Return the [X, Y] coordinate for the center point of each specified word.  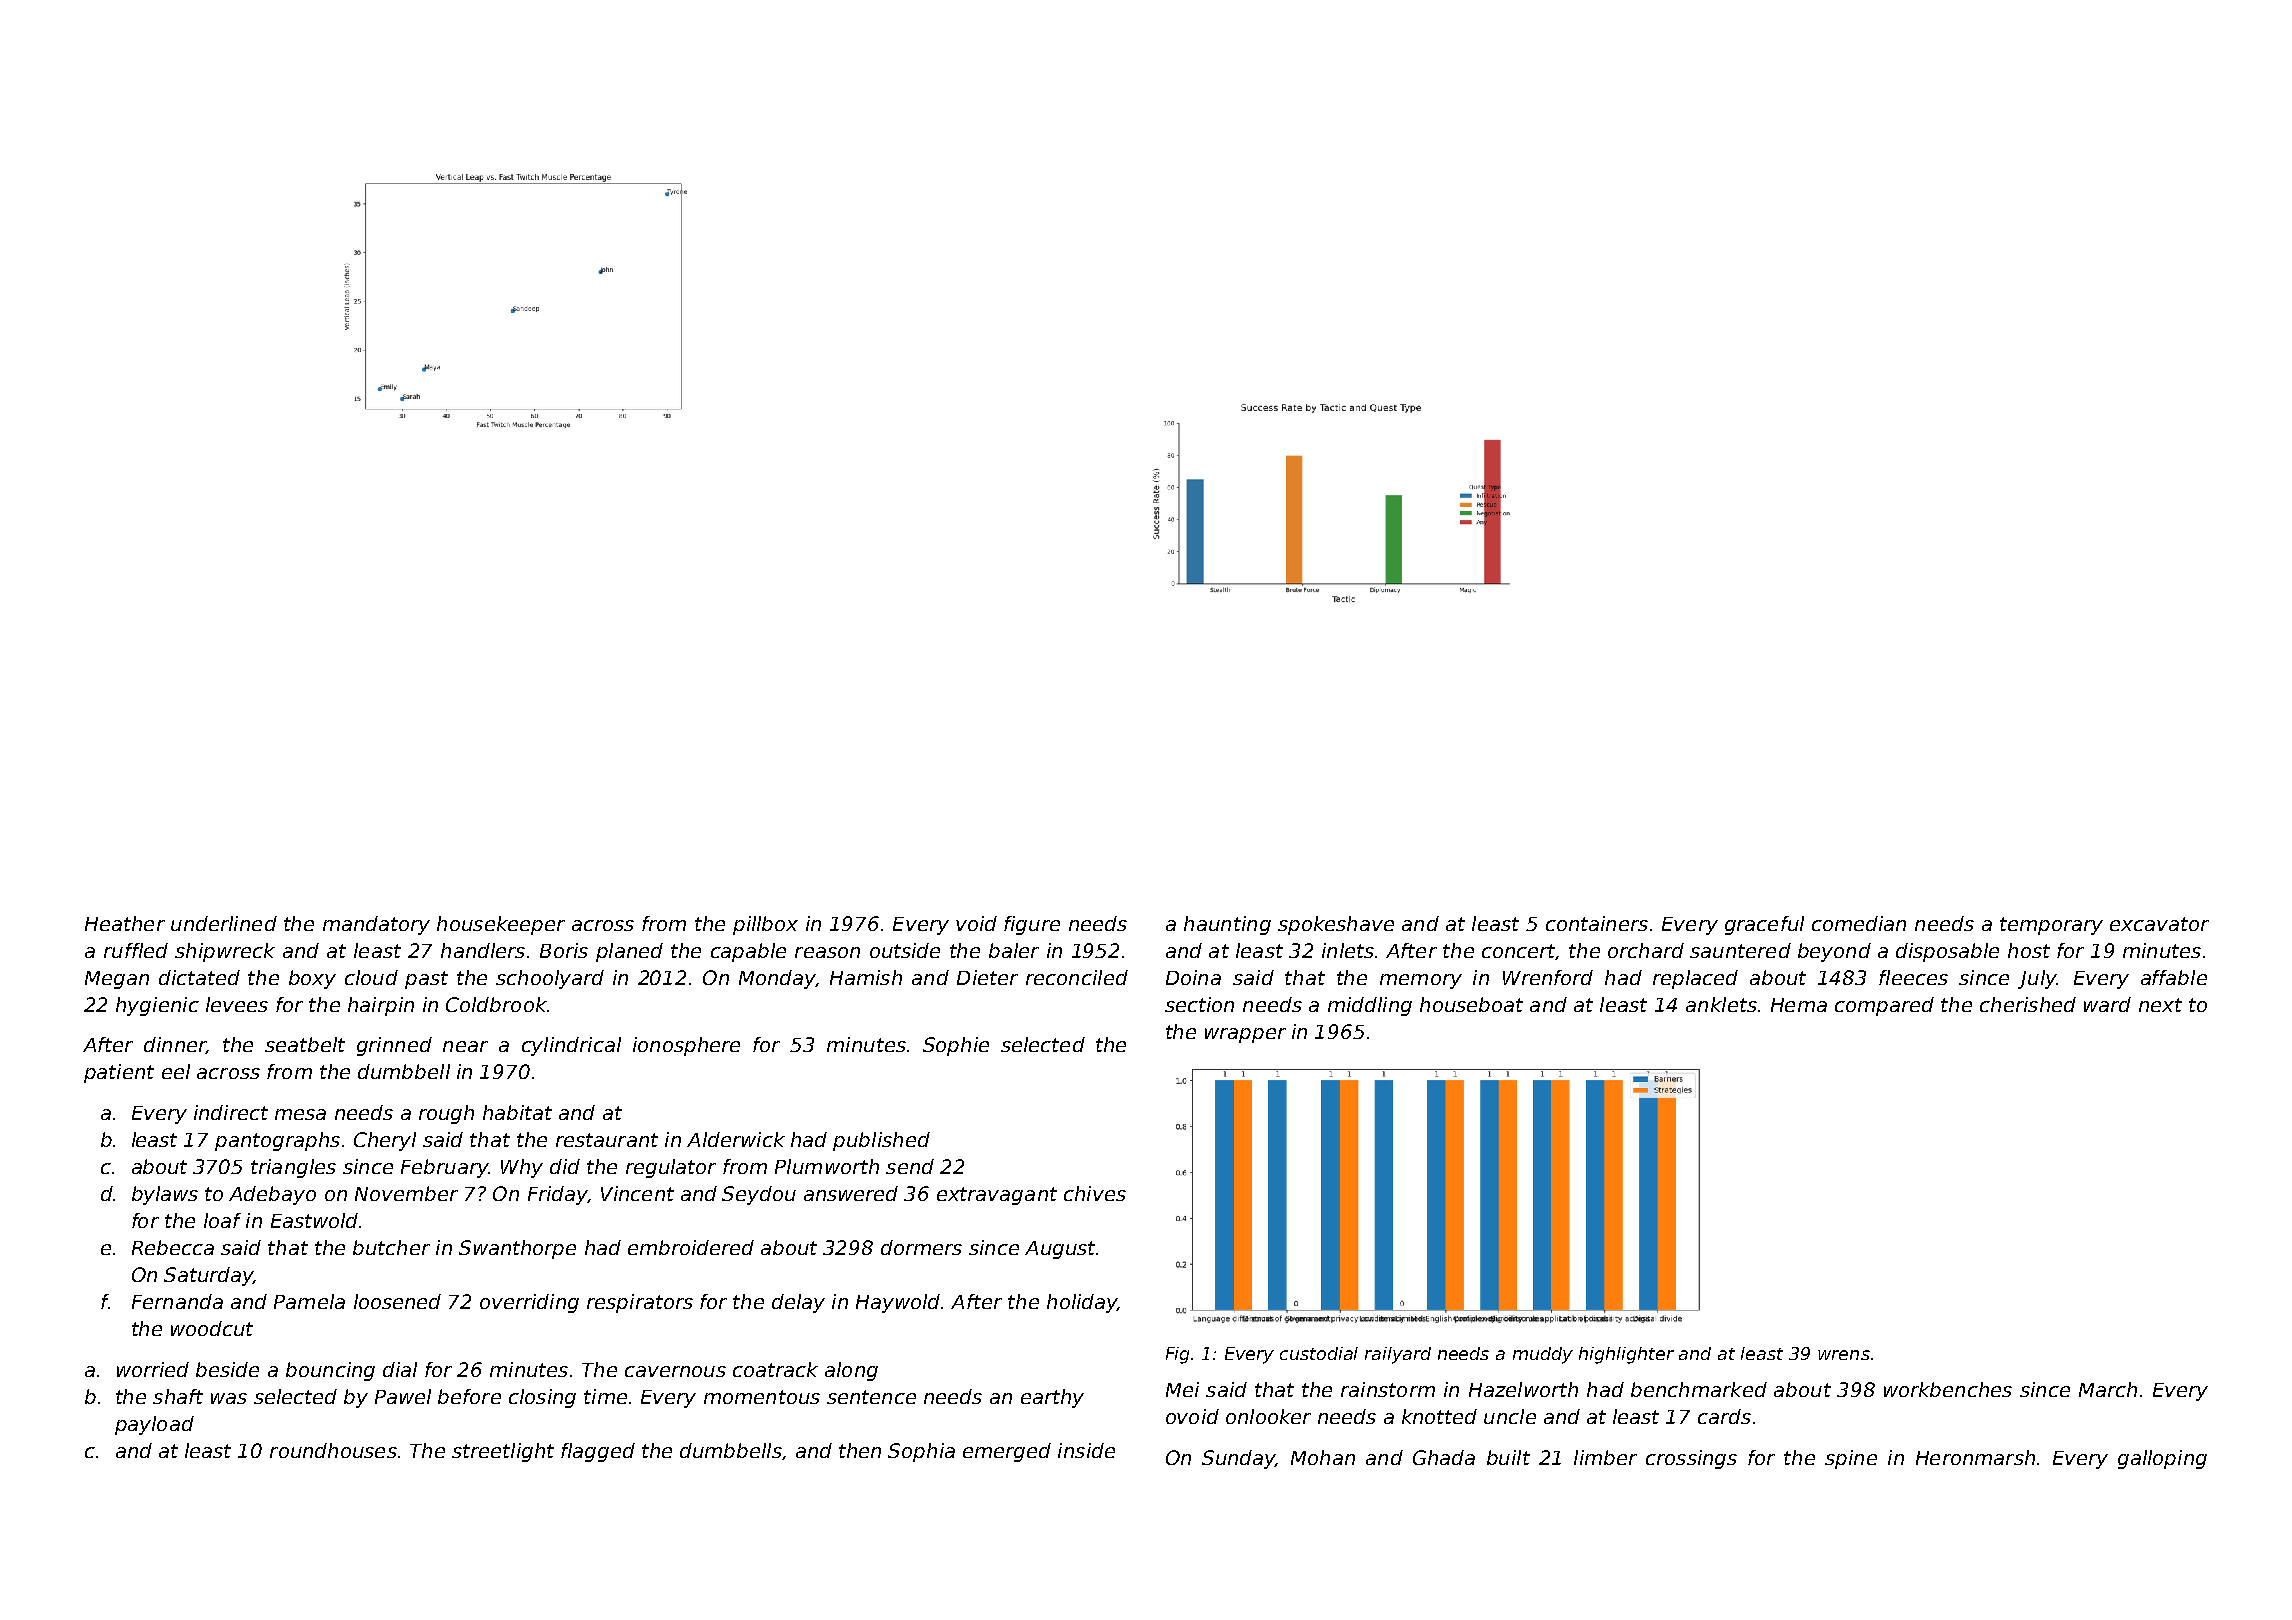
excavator [2159, 924]
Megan [117, 980]
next [2160, 1005]
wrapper [1245, 1035]
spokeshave [1336, 925]
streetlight [503, 1452]
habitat [517, 1112]
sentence [871, 1397]
